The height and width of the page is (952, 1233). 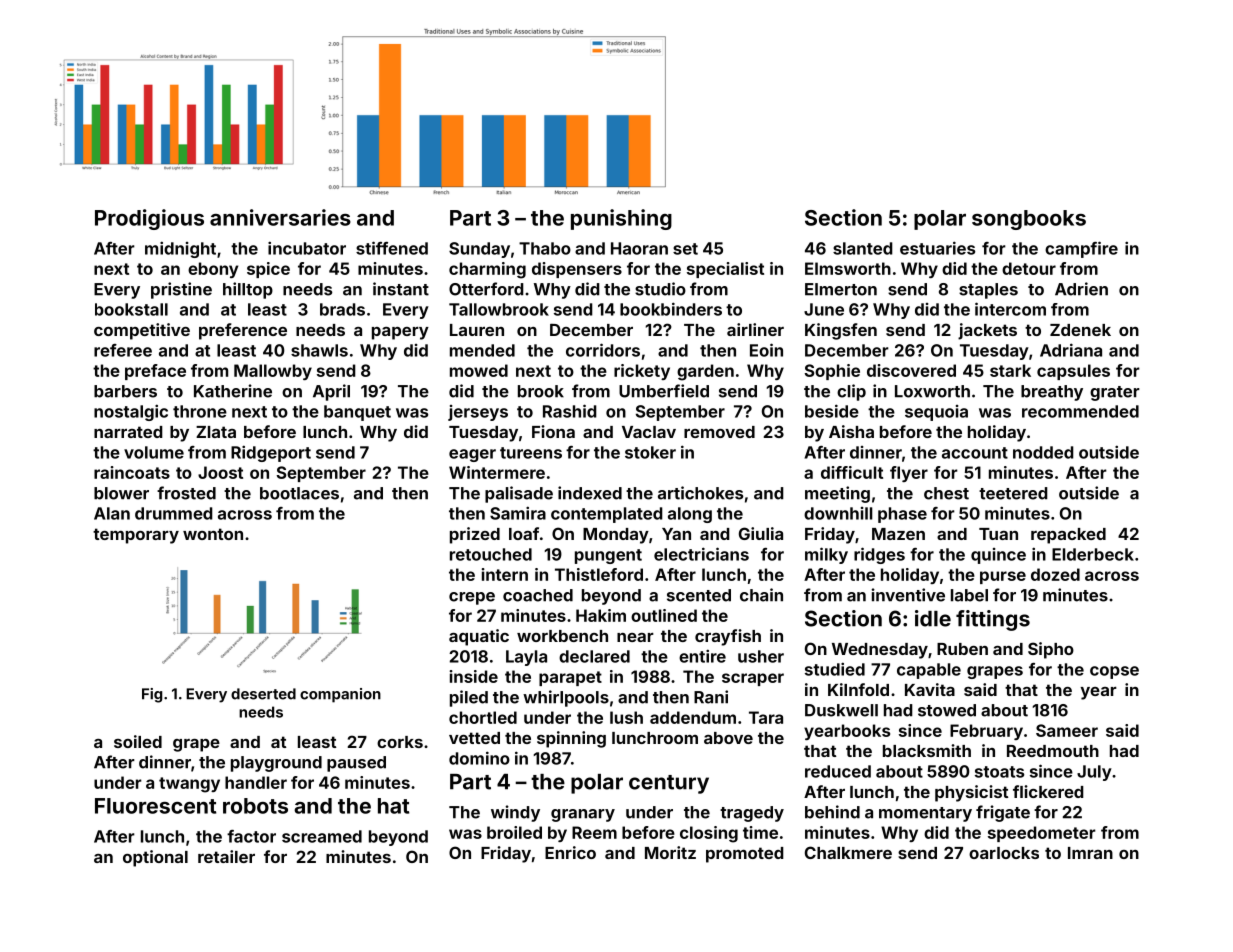 What do you see at coordinates (299, 493) in the page?
I see `bootlaces` at bounding box center [299, 493].
